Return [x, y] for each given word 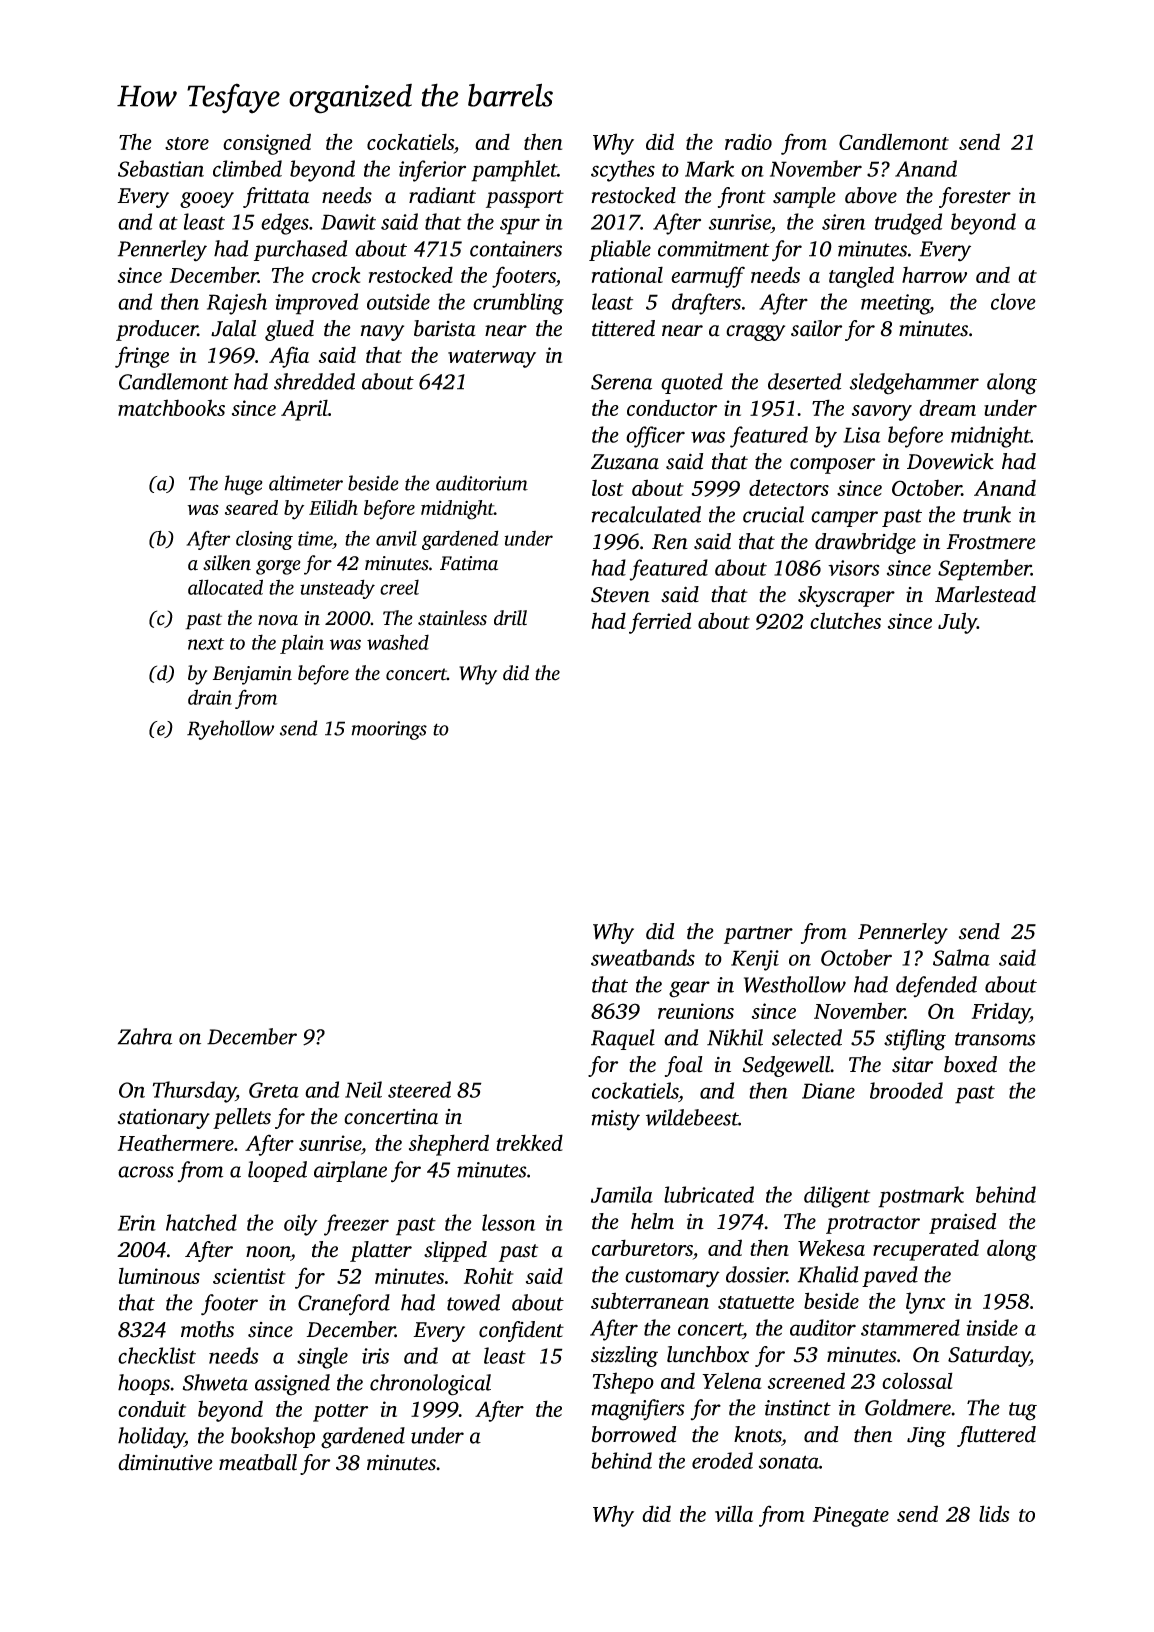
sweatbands [643, 957]
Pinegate [851, 1516]
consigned [267, 144]
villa [734, 1513]
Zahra [145, 1036]
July [957, 623]
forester [975, 197]
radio [748, 141]
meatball [258, 1462]
